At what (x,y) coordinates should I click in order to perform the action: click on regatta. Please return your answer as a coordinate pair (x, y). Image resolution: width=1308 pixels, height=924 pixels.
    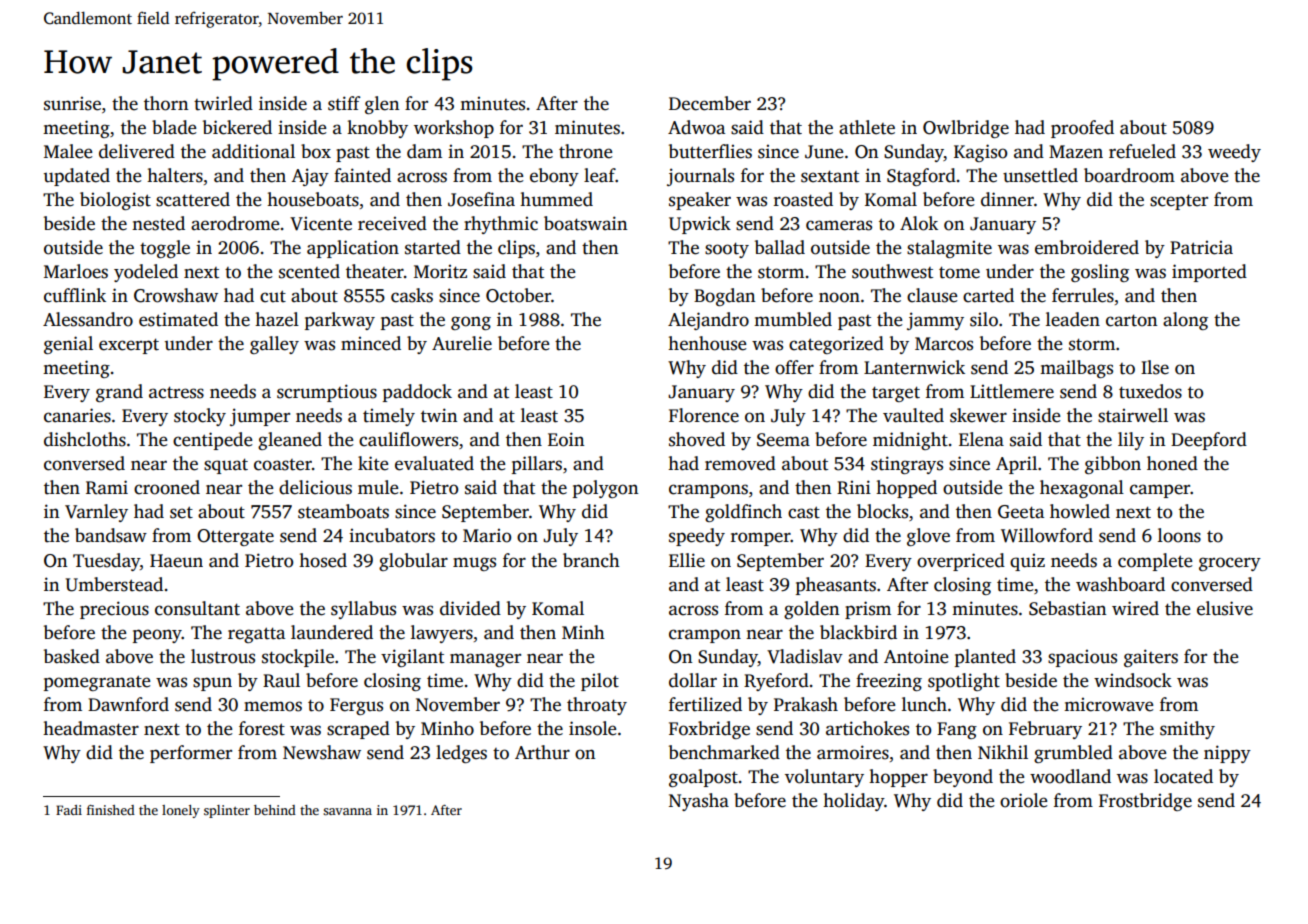
    Looking at the image, I should click on (256, 635).
